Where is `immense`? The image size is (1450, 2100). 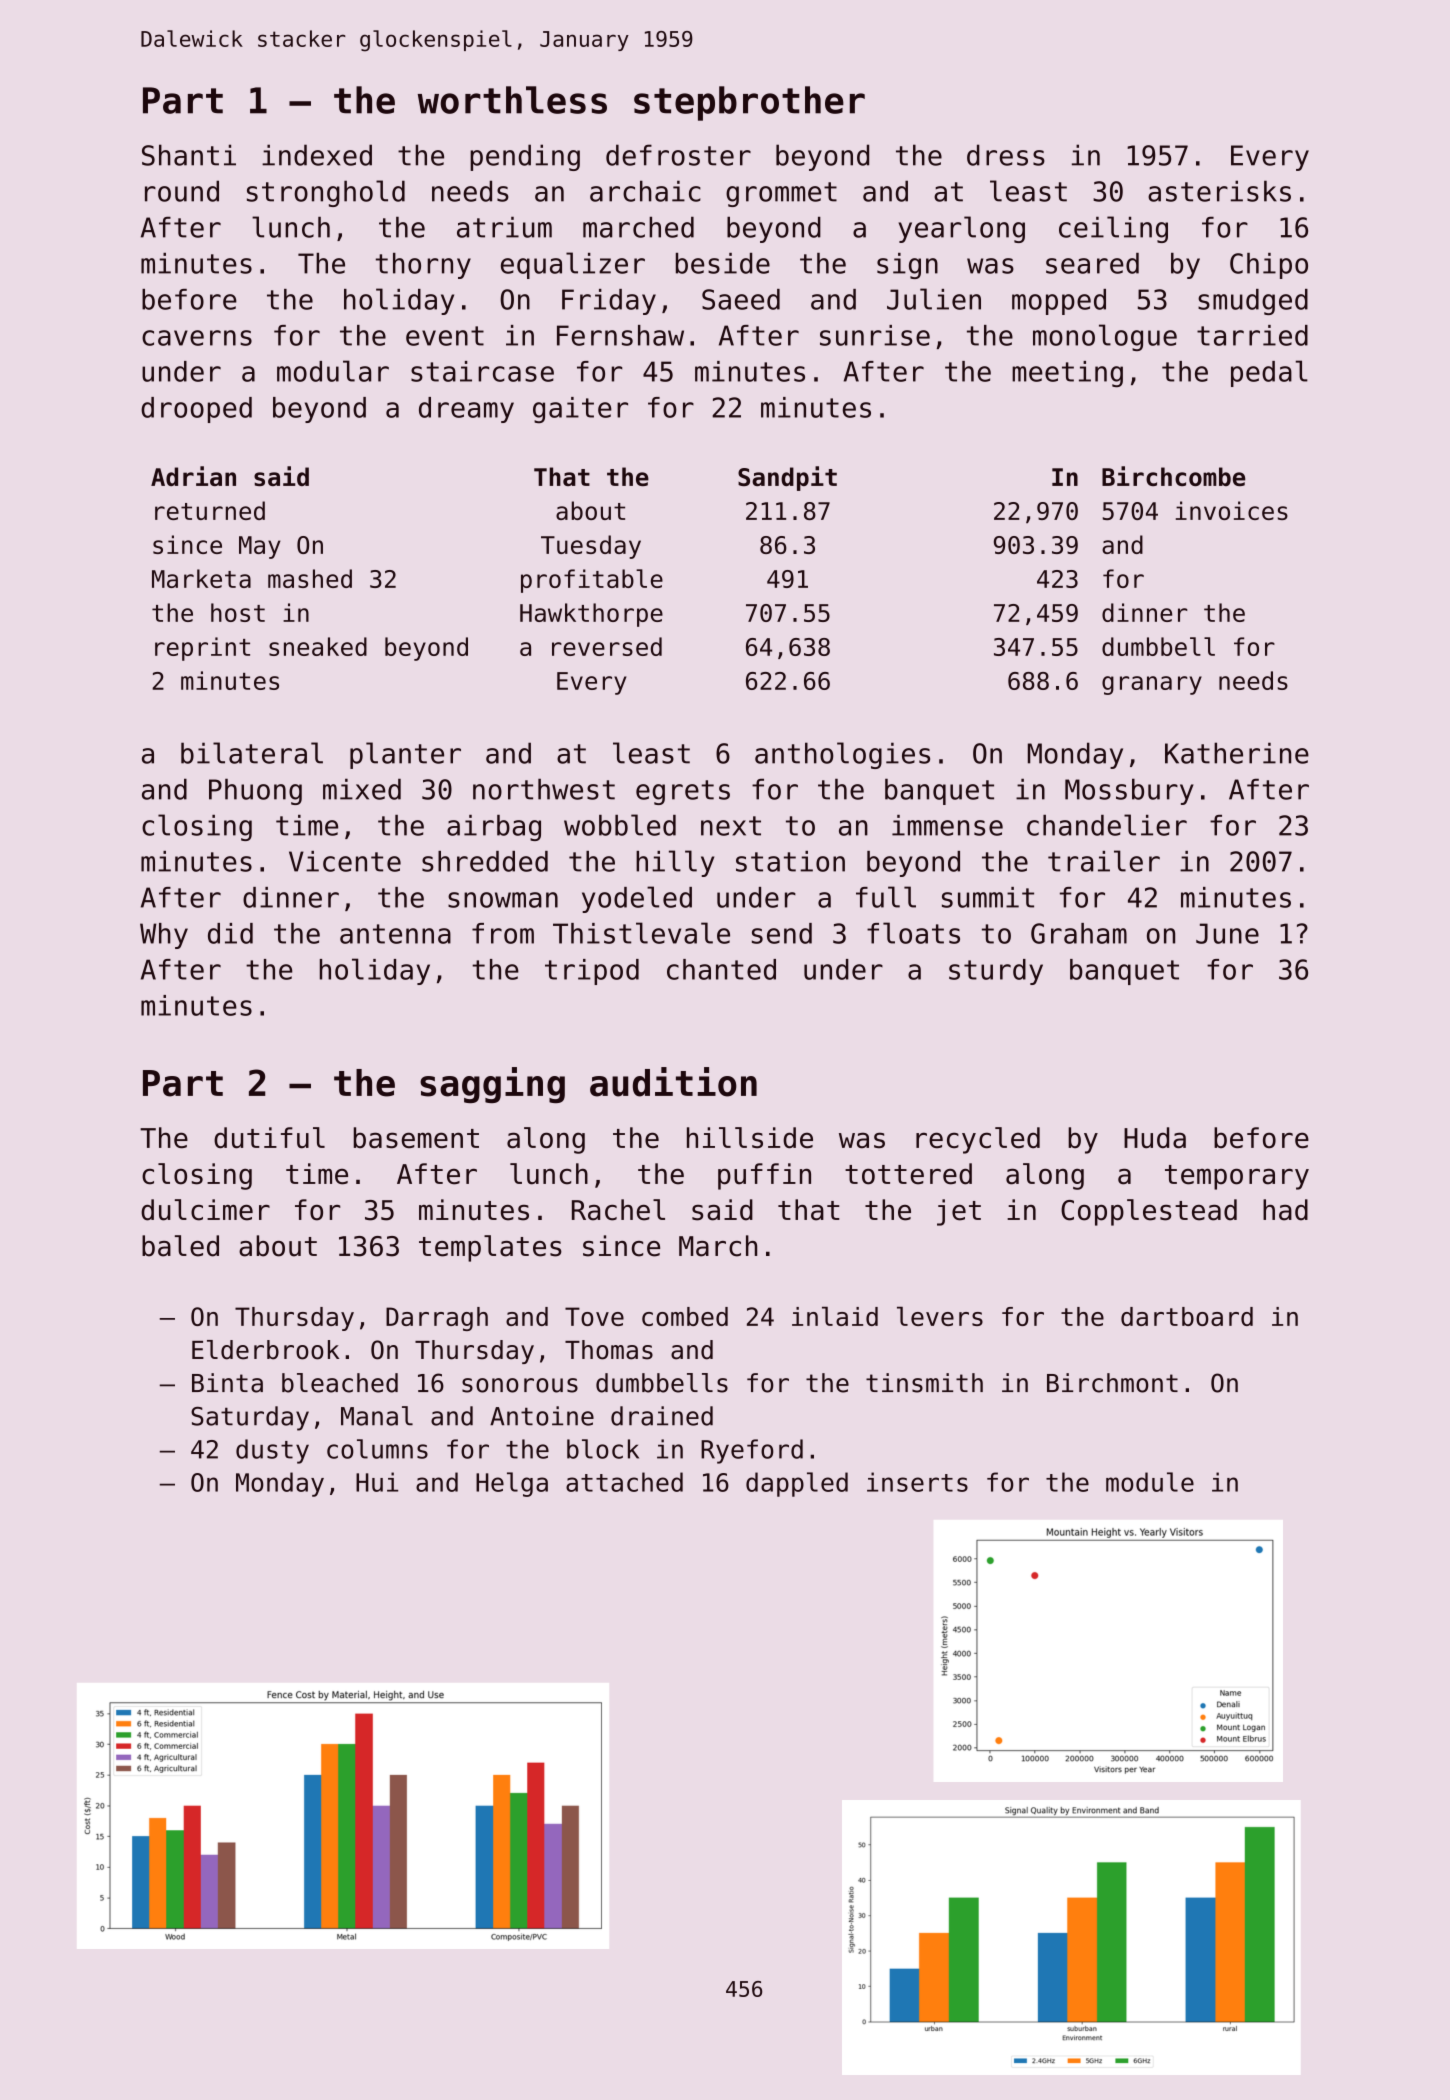
immense is located at coordinates (947, 825).
